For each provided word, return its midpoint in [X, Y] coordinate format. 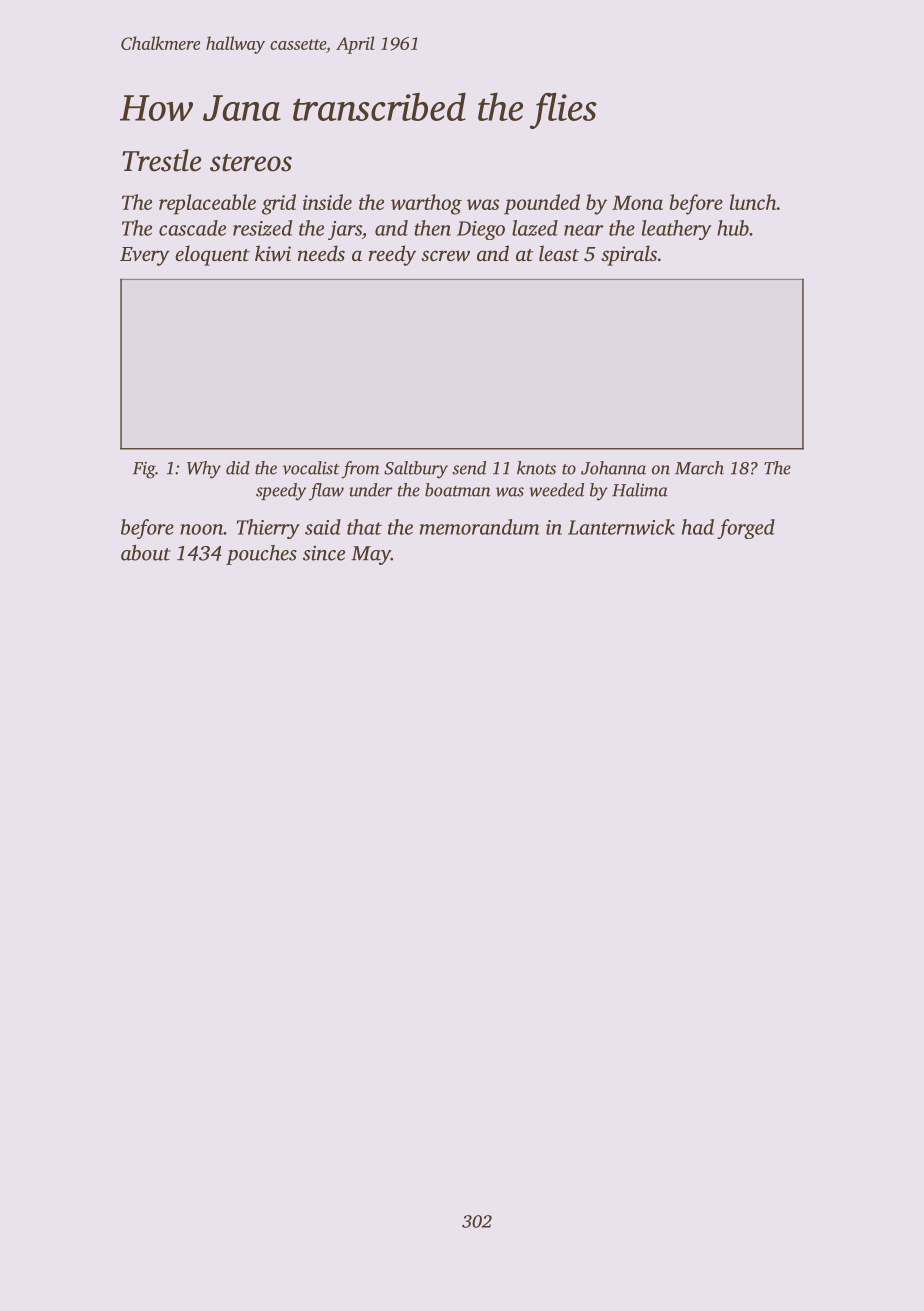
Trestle [162, 160]
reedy [392, 255]
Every [145, 256]
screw [445, 255]
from [360, 470]
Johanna [613, 468]
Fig [144, 470]
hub [733, 228]
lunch [753, 202]
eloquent [212, 255]
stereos [251, 163]
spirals [629, 255]
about [146, 553]
